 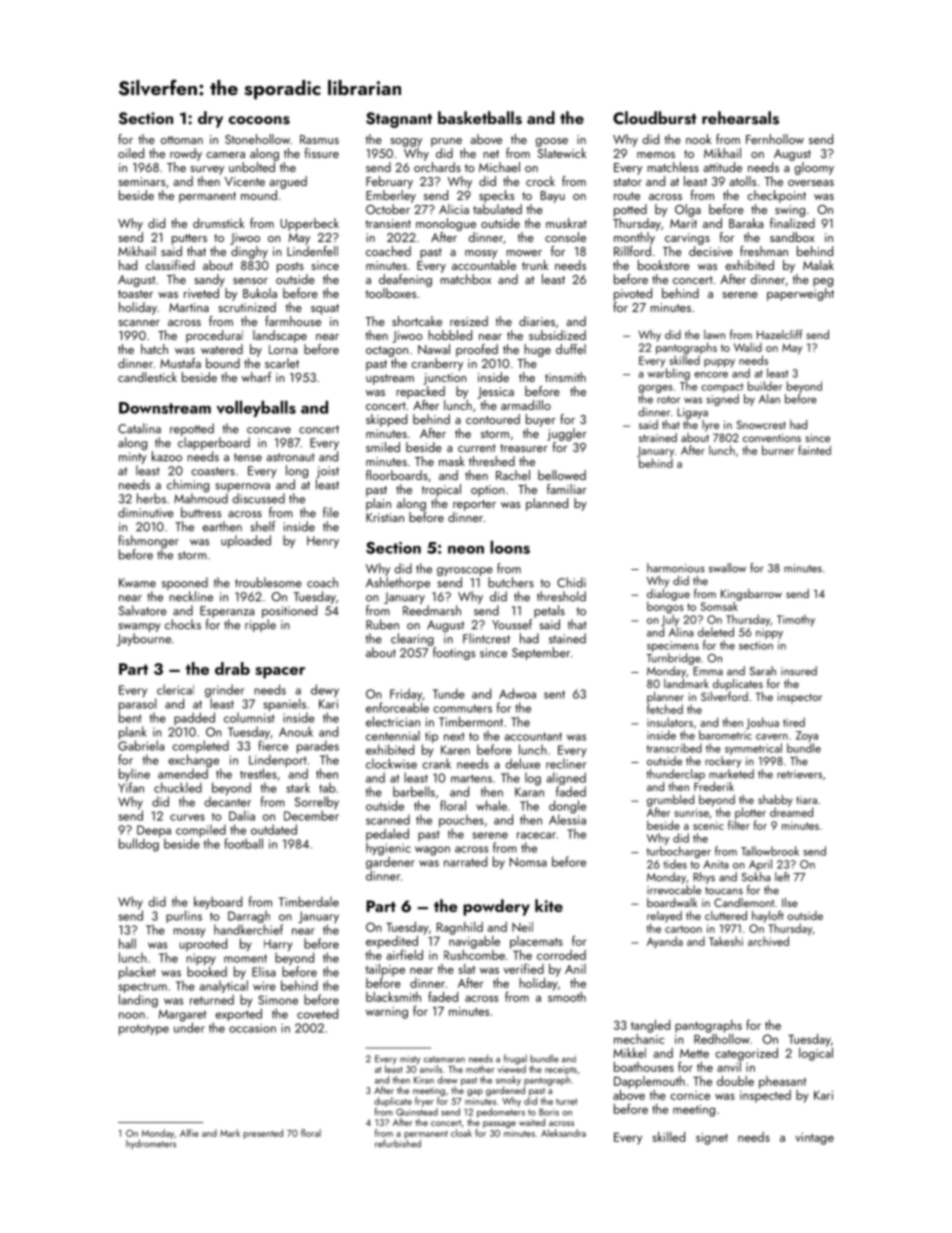 What do you see at coordinates (541, 653) in the document?
I see `September` at bounding box center [541, 653].
